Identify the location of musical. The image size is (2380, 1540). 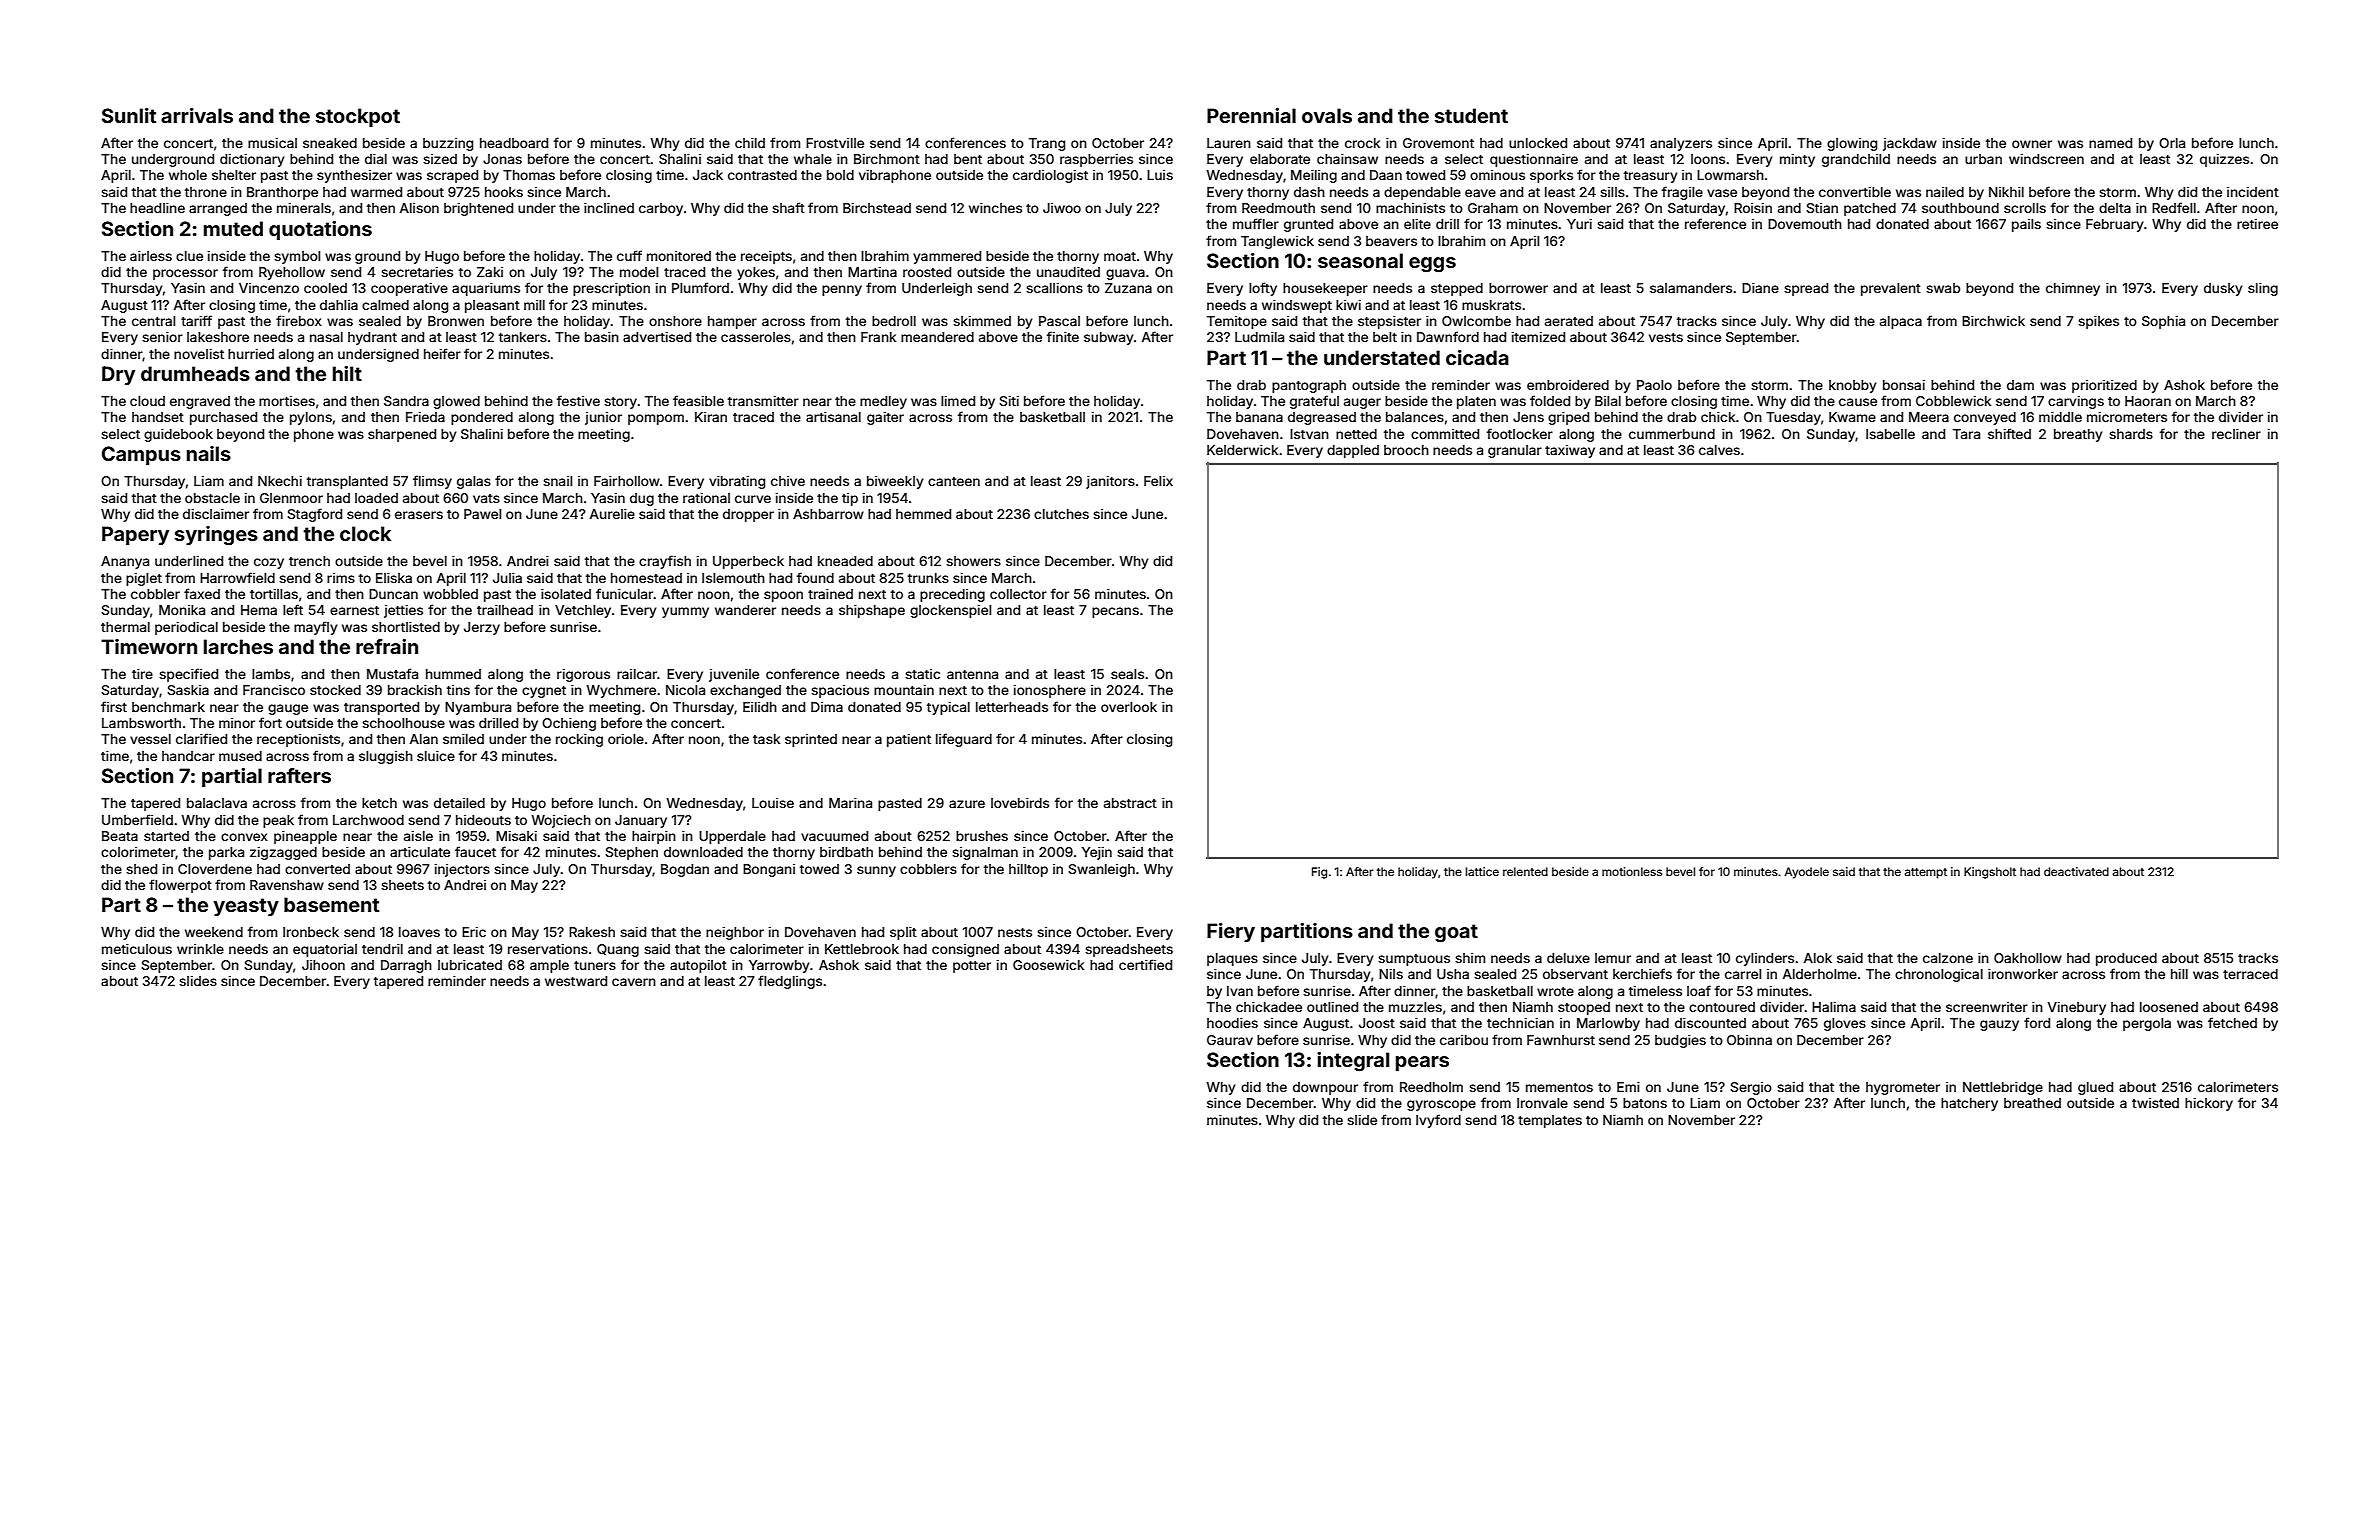
(272, 143).
